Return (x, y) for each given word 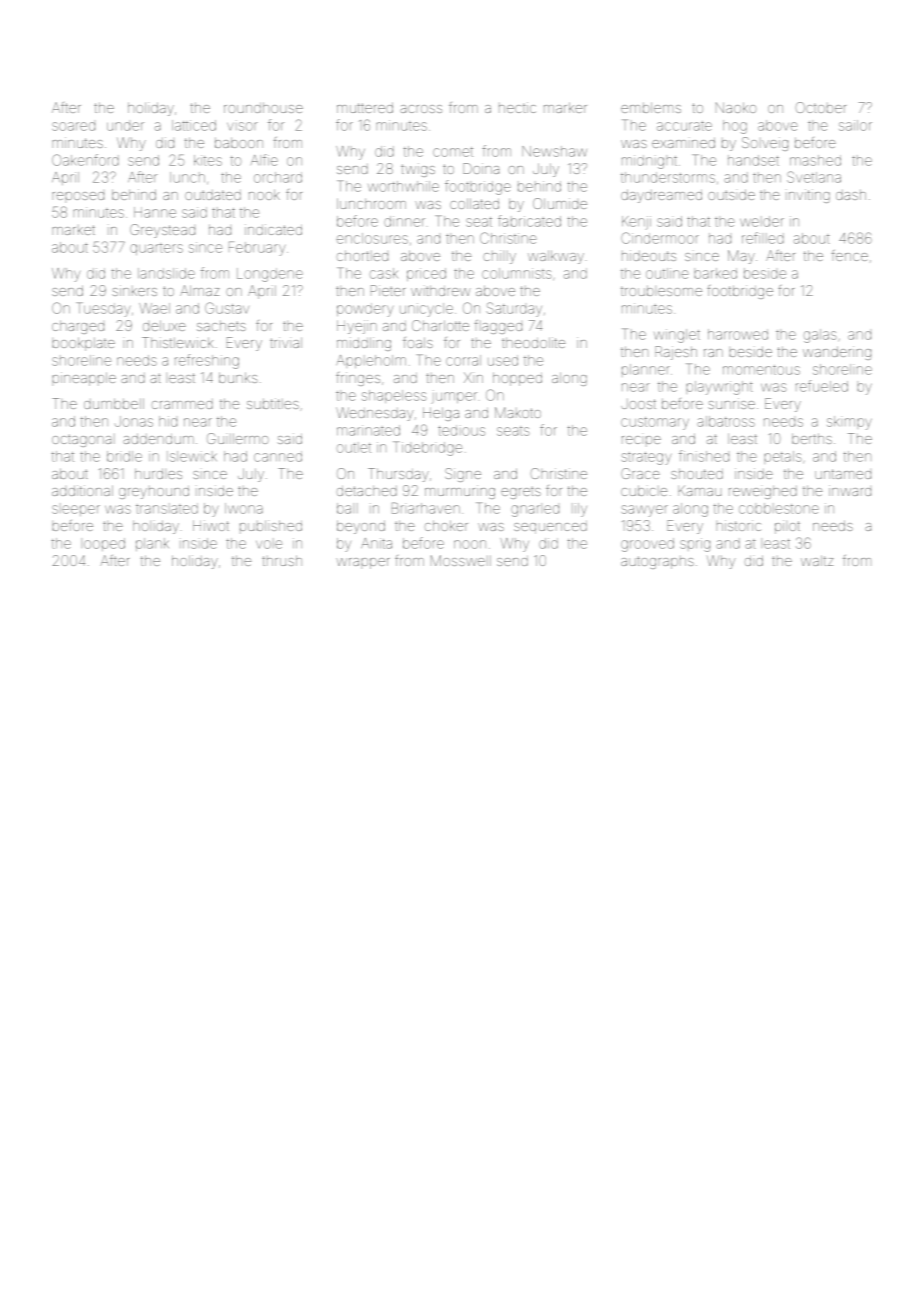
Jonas (134, 421)
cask (384, 273)
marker (565, 107)
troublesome (661, 291)
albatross (726, 421)
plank (152, 544)
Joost (638, 404)
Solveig (765, 144)
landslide (166, 273)
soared (73, 126)
